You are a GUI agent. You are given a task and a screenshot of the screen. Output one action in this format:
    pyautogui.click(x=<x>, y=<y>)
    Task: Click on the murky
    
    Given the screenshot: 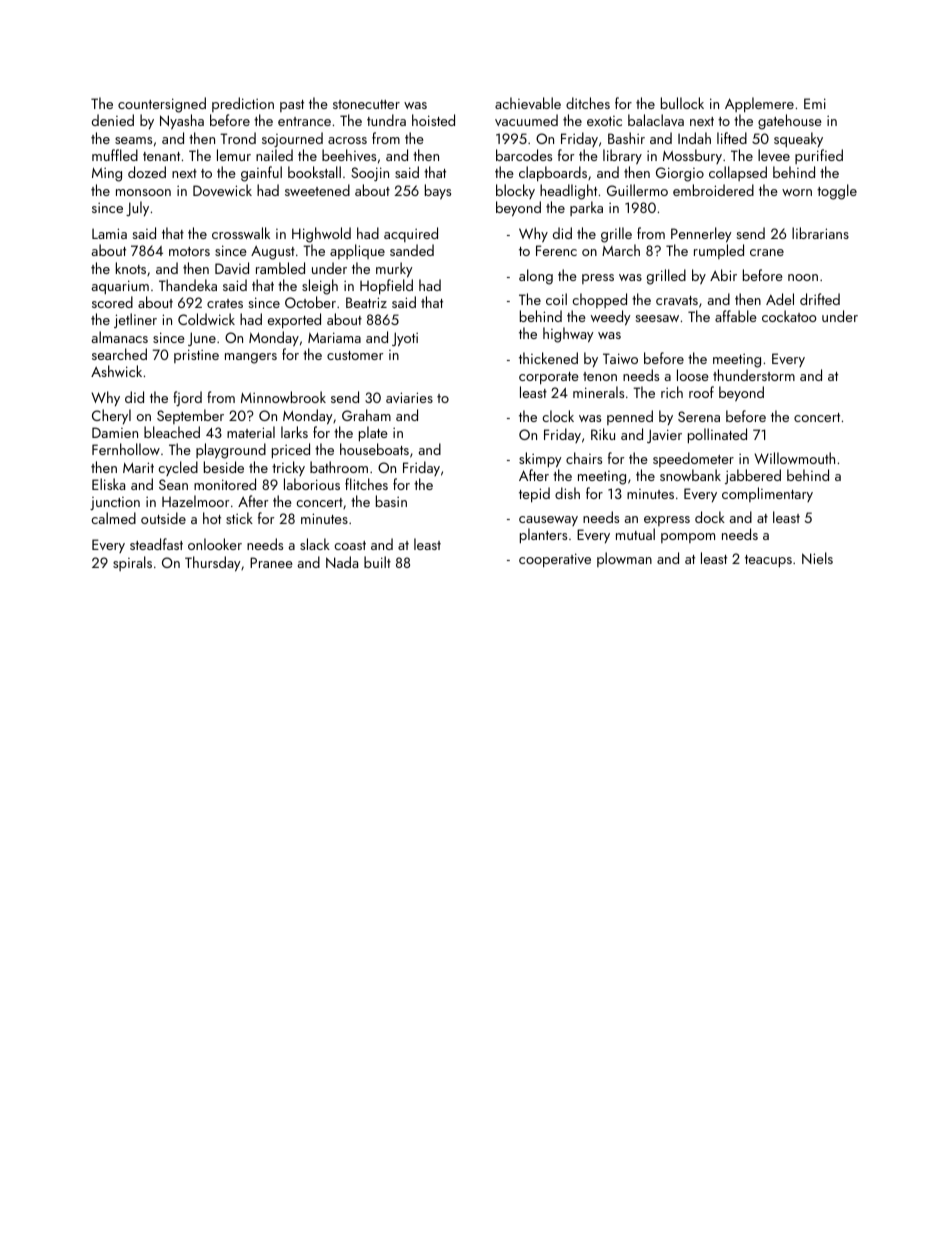 What is the action you would take?
    pyautogui.click(x=394, y=270)
